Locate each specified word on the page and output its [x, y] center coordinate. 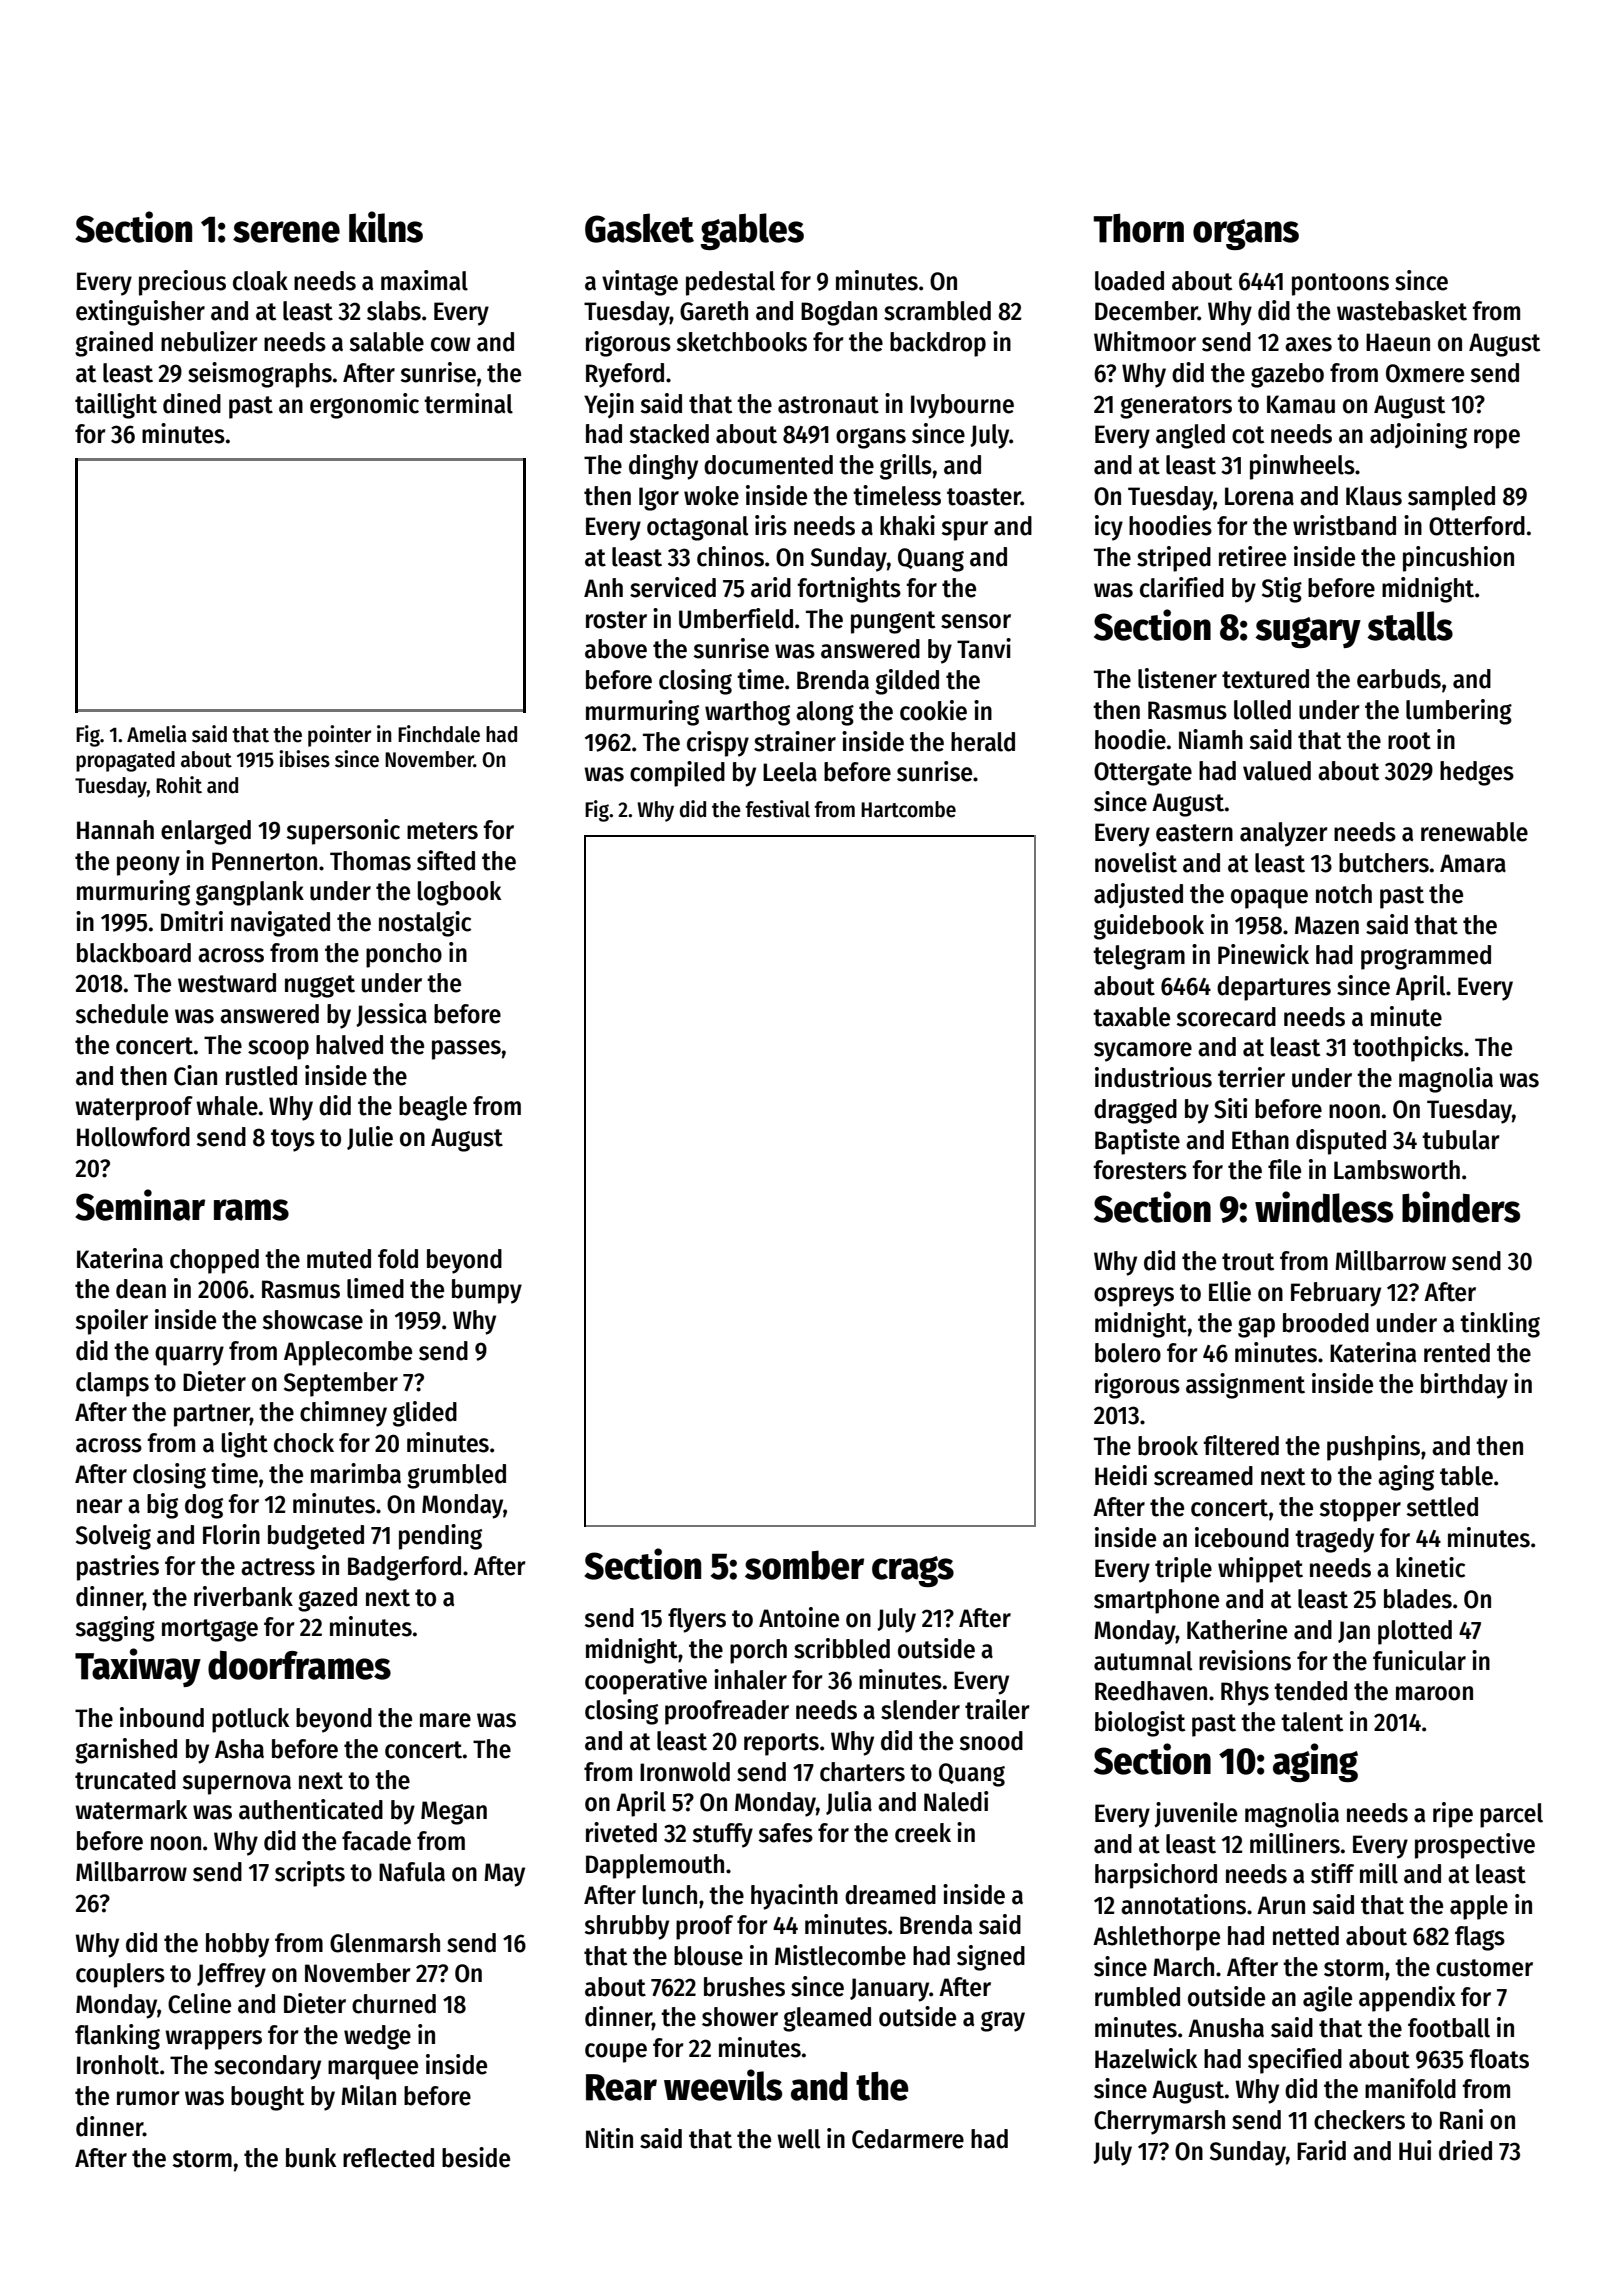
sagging [115, 1629]
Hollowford [133, 1137]
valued [1277, 771]
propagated [125, 761]
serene [286, 232]
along [825, 713]
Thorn [1139, 228]
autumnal [1143, 1661]
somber [804, 1565]
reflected [388, 2158]
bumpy [487, 1291]
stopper [1360, 1510]
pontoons [1340, 284]
